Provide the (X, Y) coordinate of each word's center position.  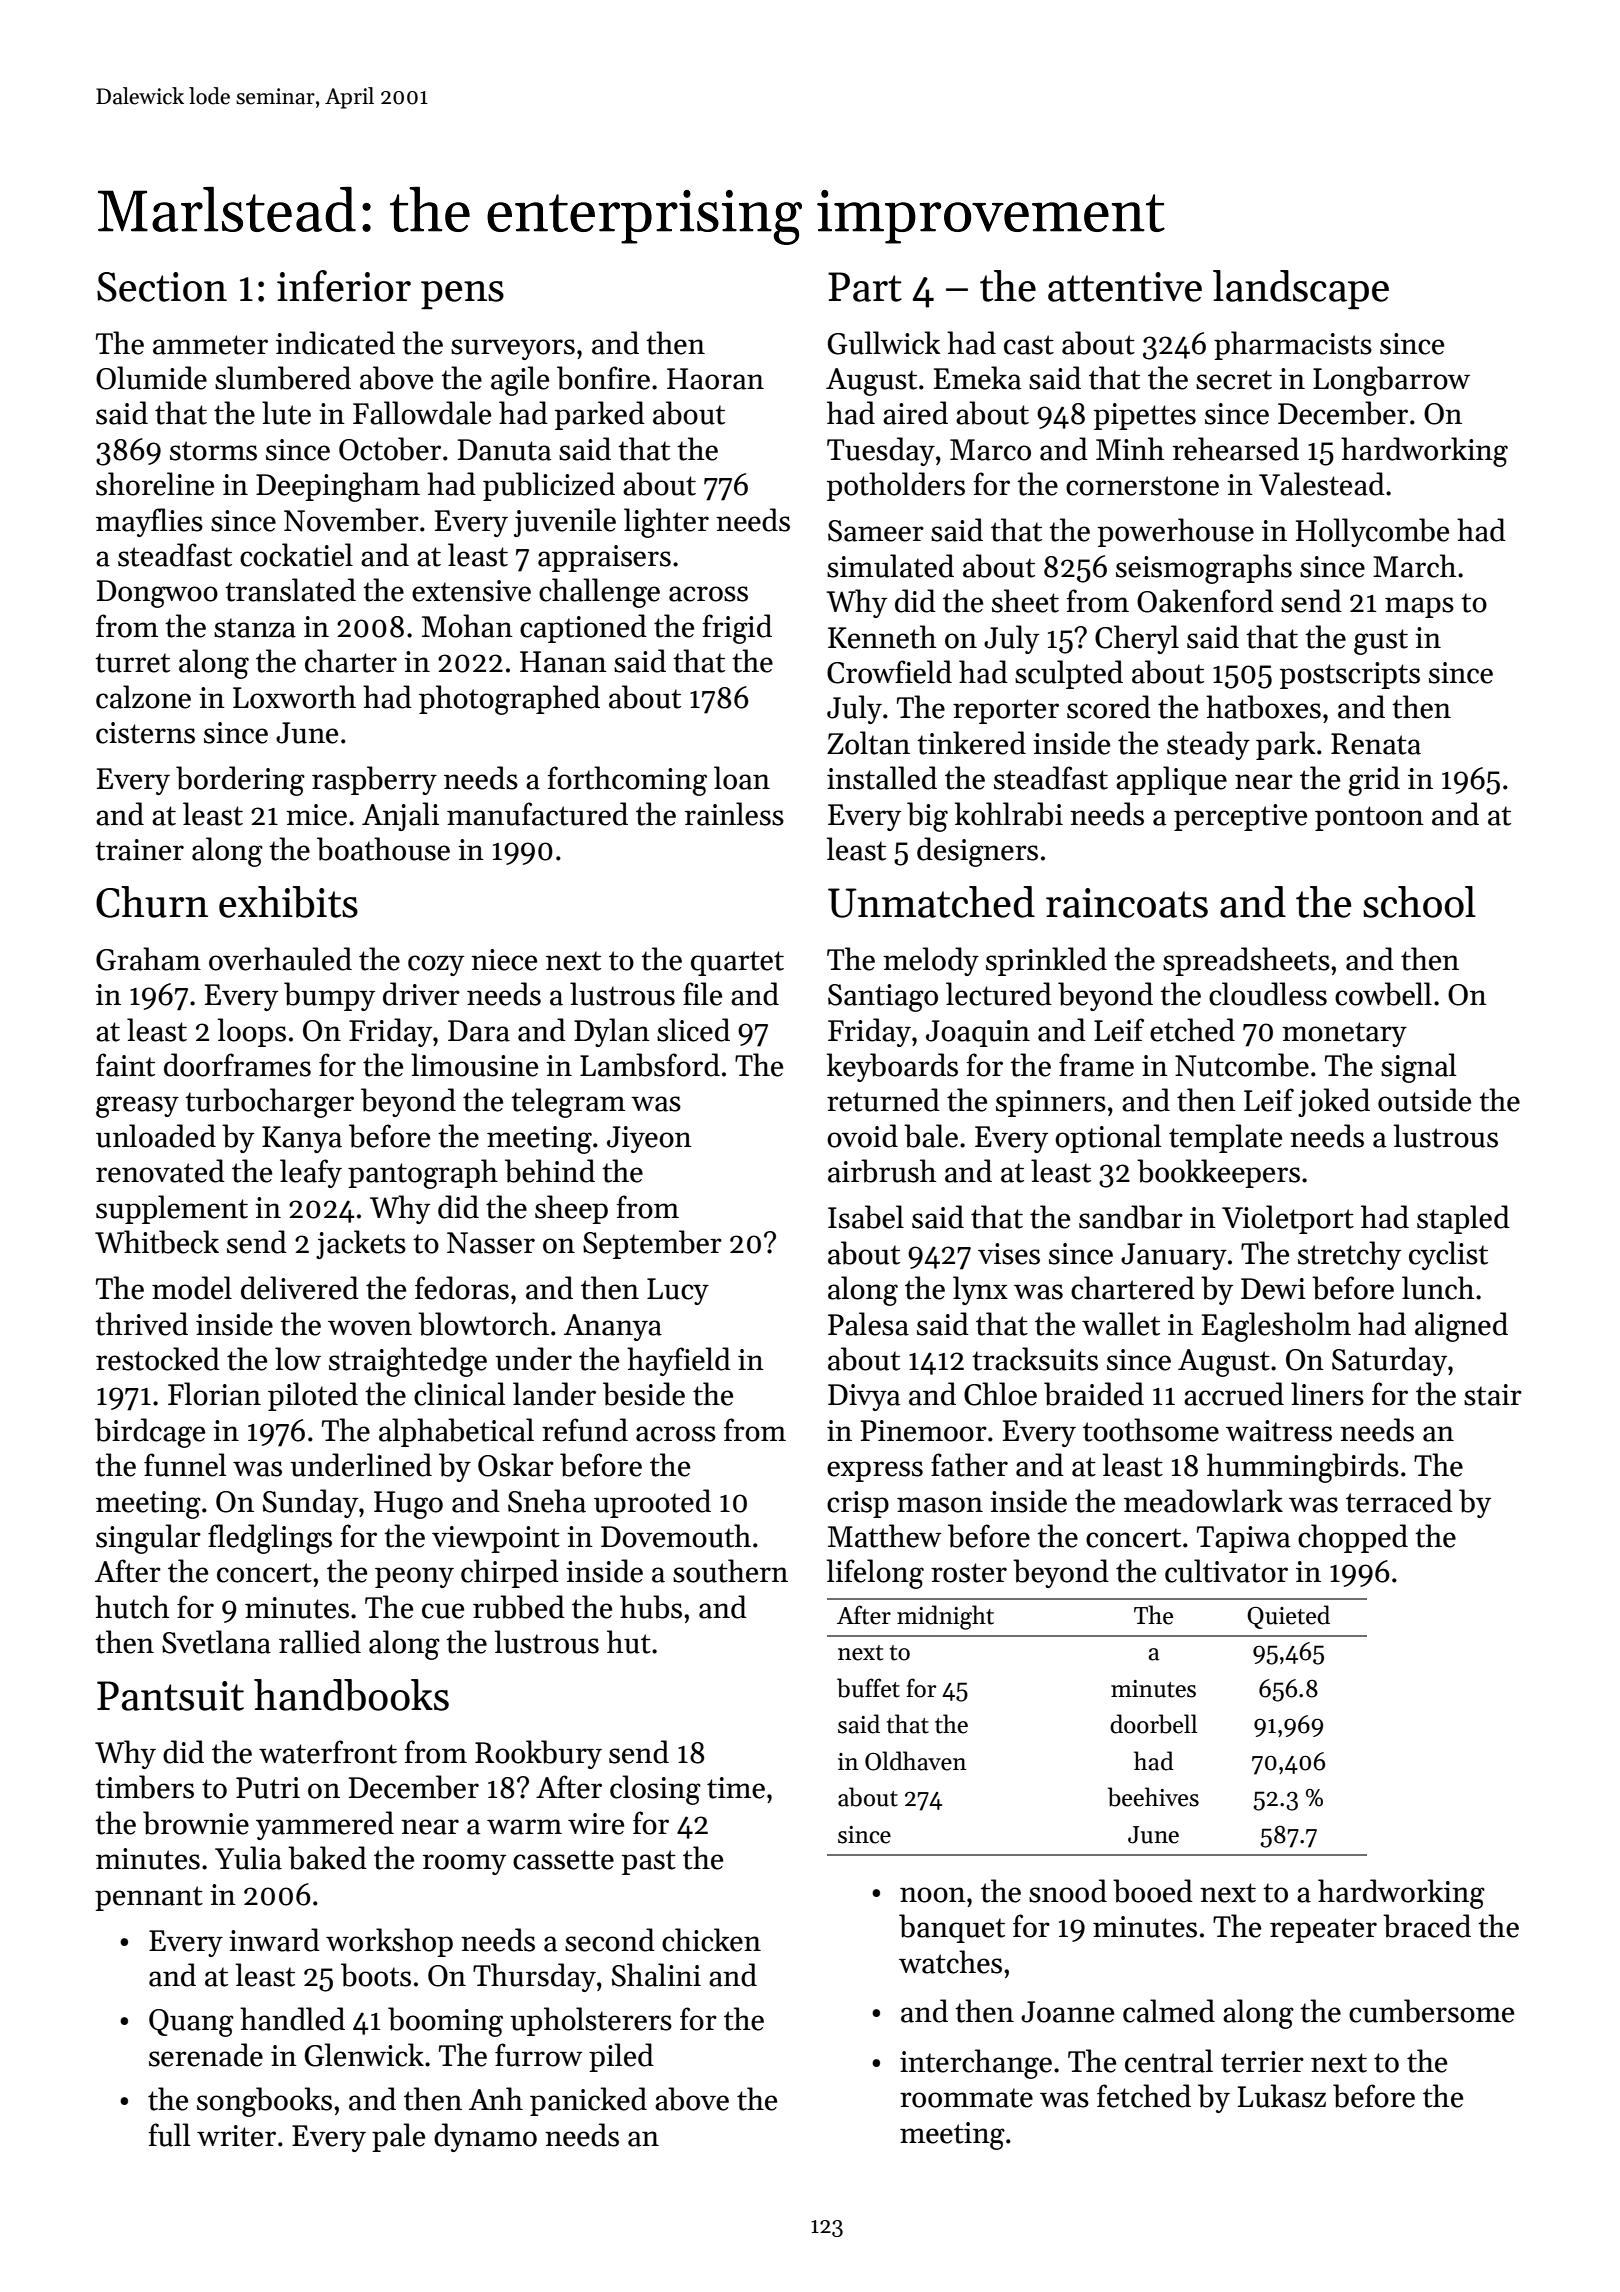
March (1415, 566)
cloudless (1268, 994)
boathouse (383, 849)
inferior (344, 286)
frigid (737, 629)
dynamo (485, 2137)
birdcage (150, 1433)
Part (865, 287)
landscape (1301, 289)
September (652, 1244)
